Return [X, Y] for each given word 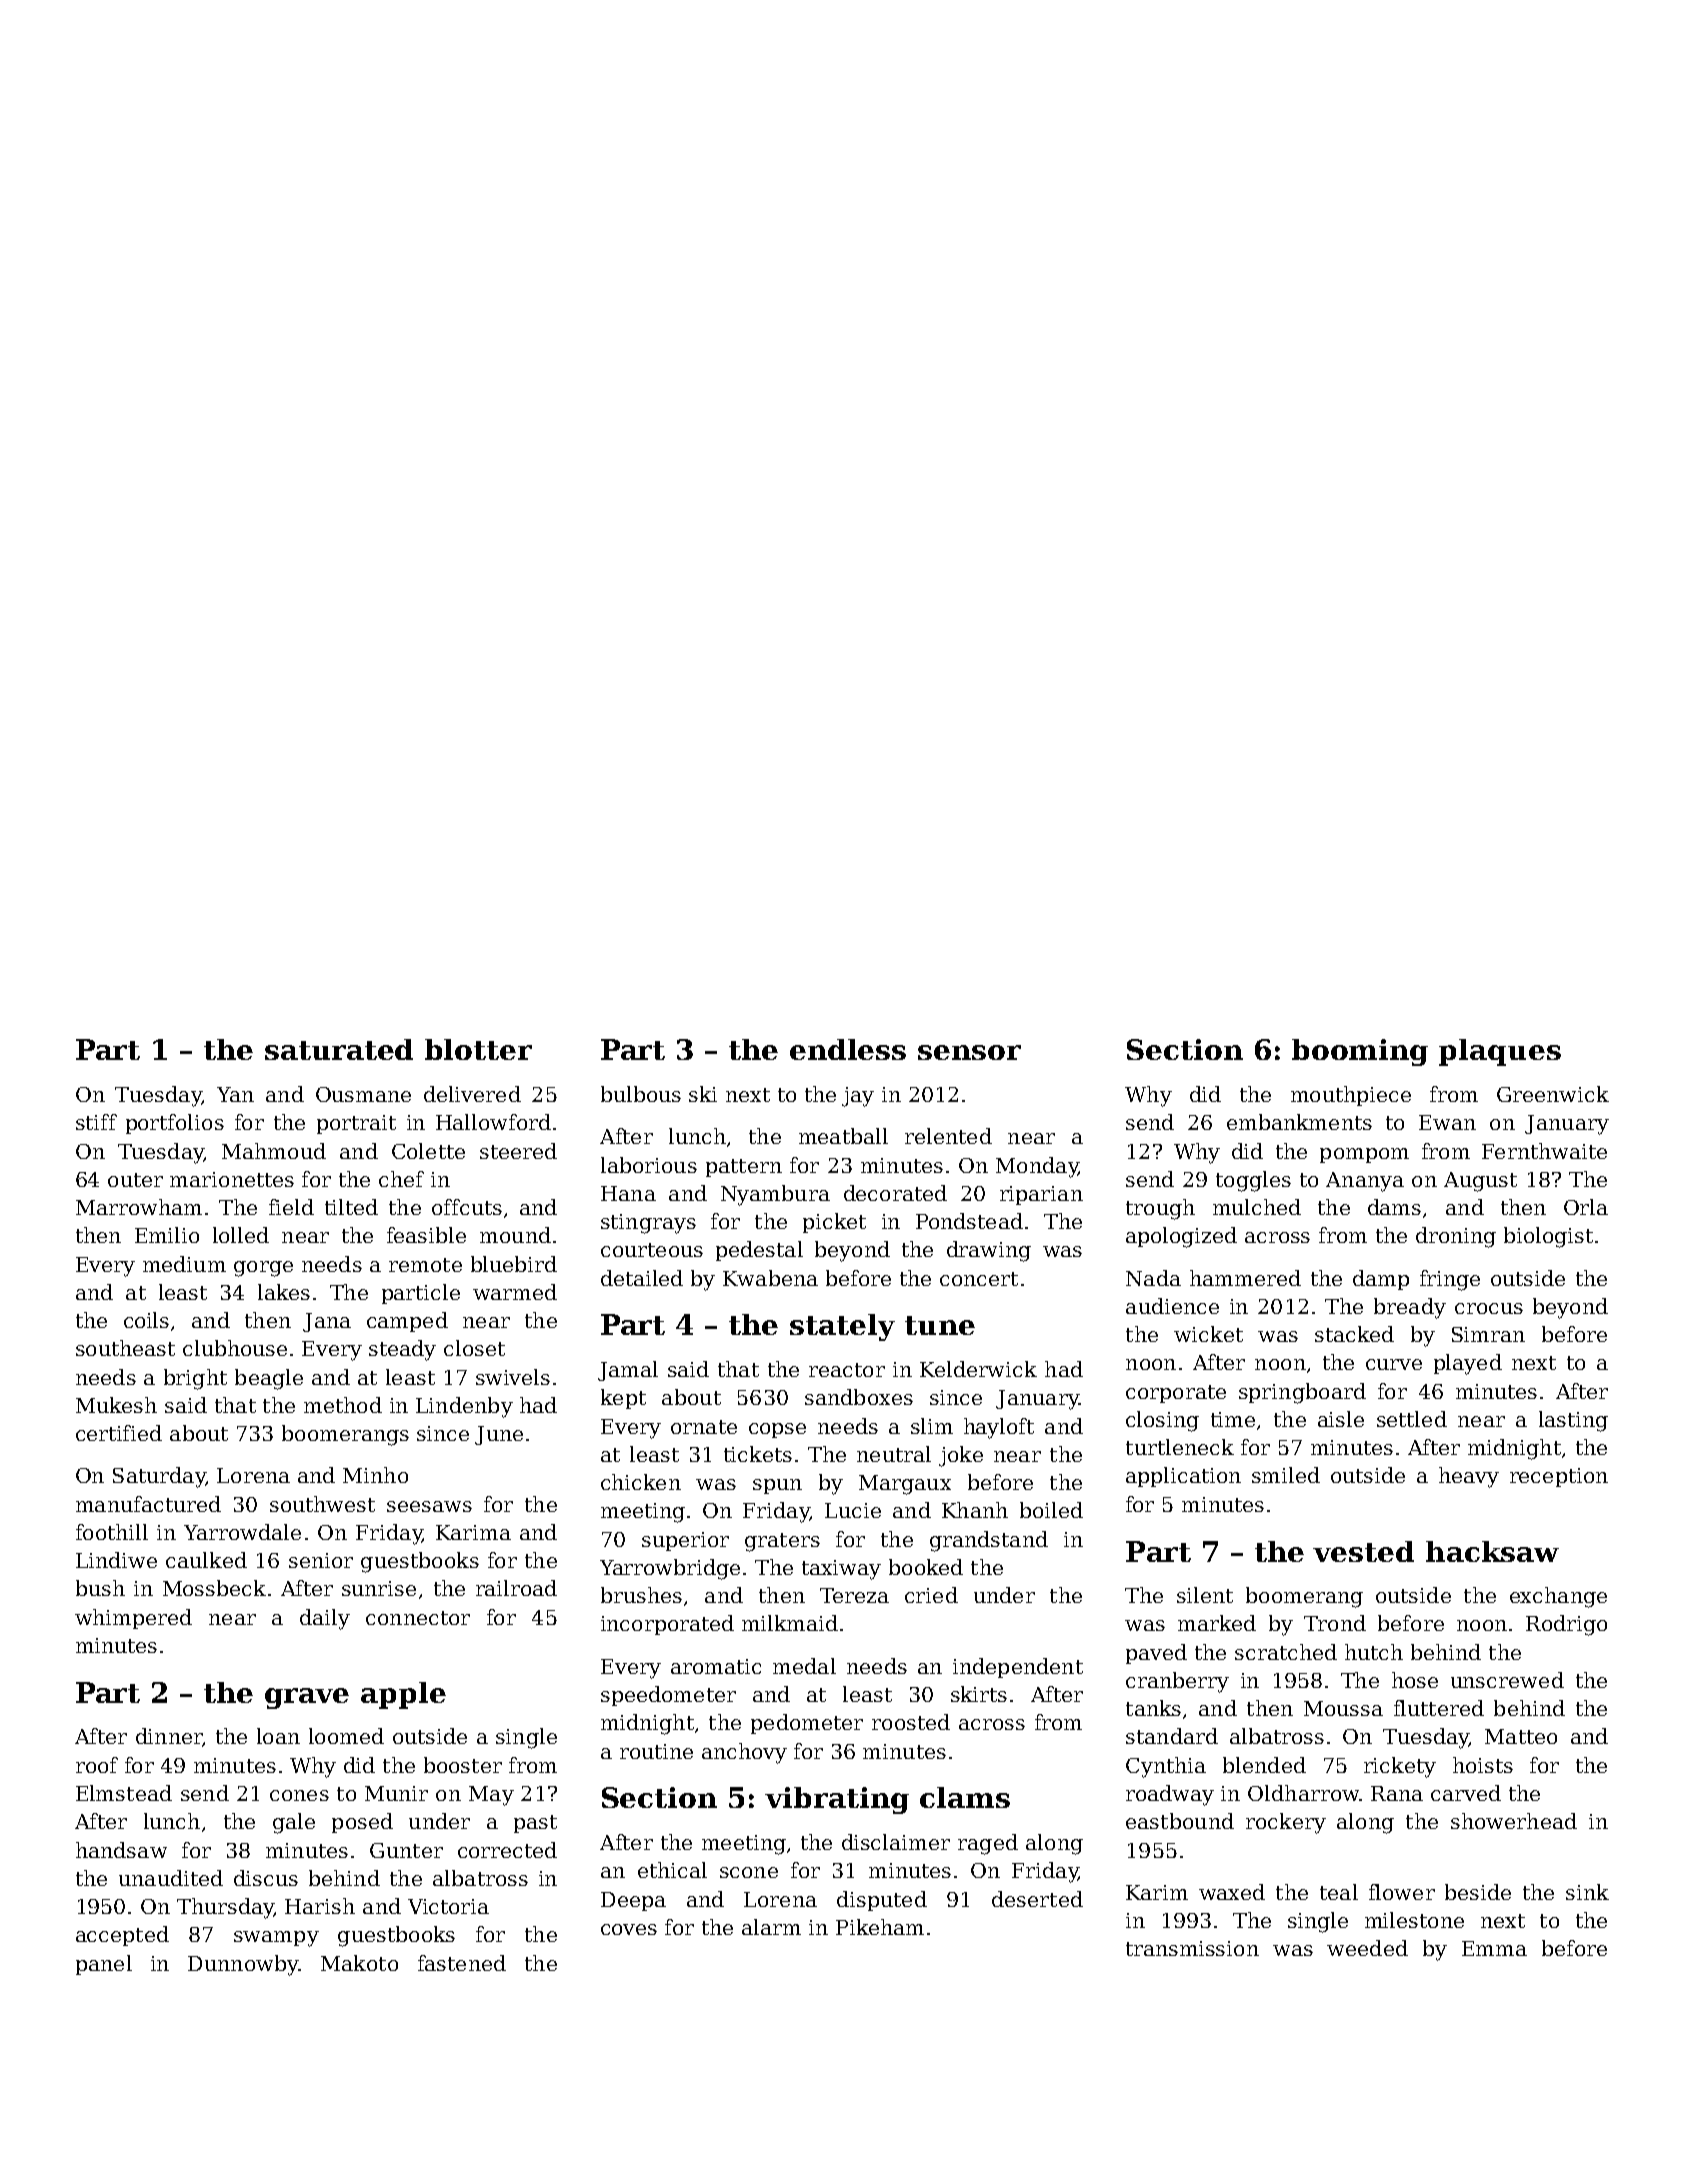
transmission [1192, 1948]
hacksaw [1492, 1551]
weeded [1367, 1948]
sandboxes [859, 1397]
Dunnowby [243, 1965]
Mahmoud [274, 1151]
